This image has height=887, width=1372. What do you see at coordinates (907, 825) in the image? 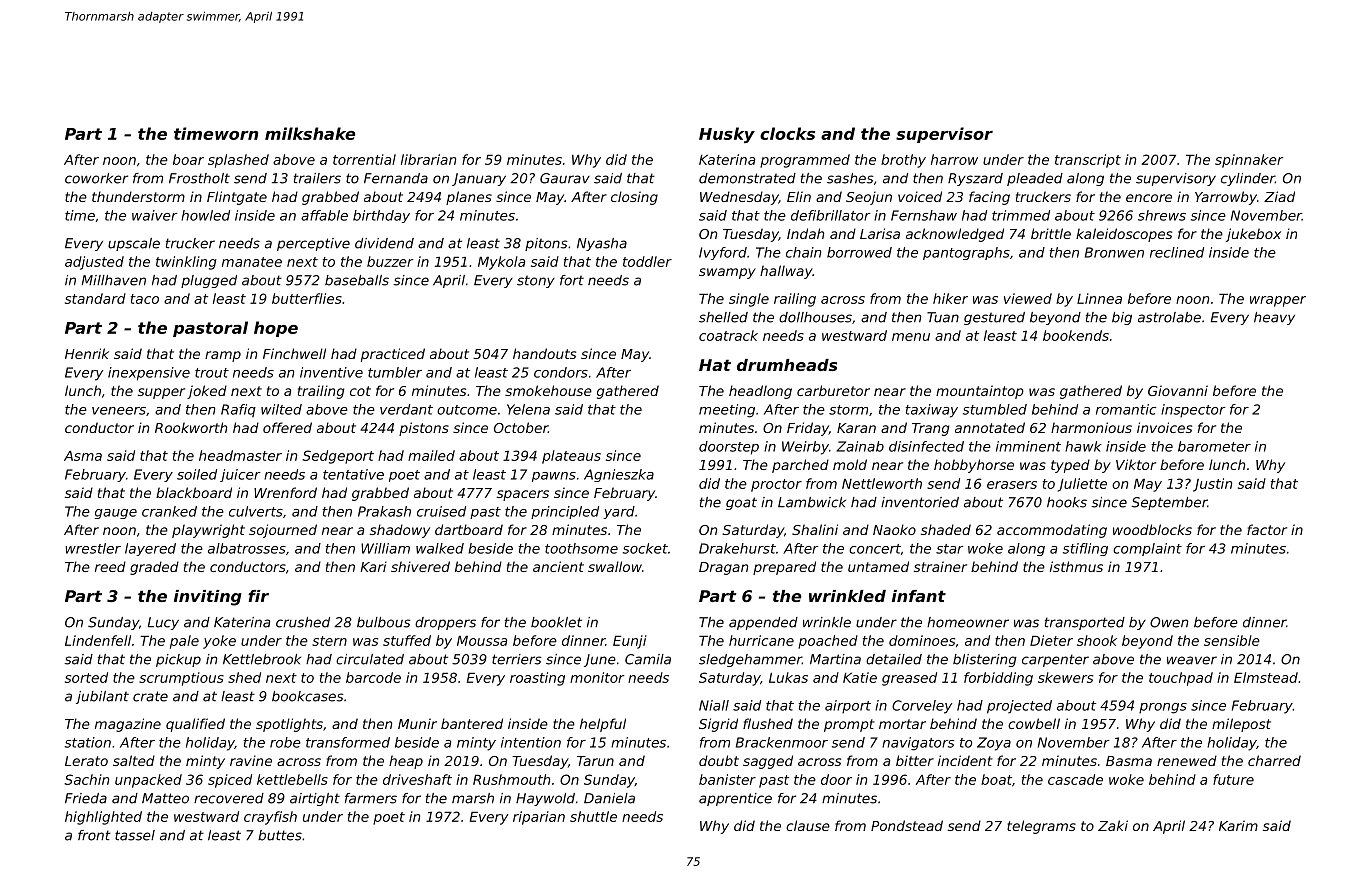
I see `Pondstead` at bounding box center [907, 825].
